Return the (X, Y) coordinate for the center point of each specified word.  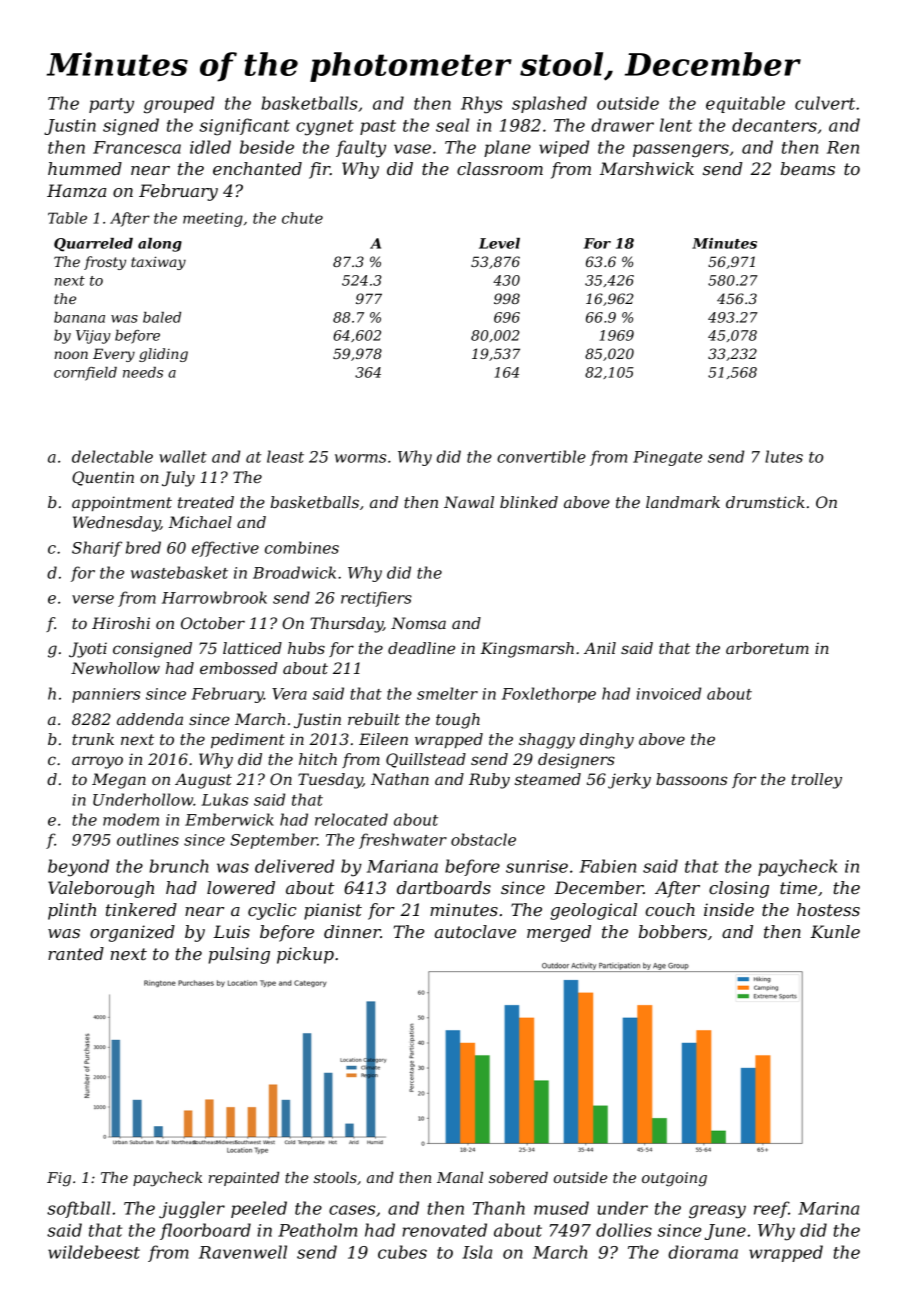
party (111, 106)
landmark (683, 502)
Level (499, 243)
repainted (244, 1179)
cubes (402, 1252)
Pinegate (667, 458)
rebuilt (374, 719)
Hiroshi (121, 623)
